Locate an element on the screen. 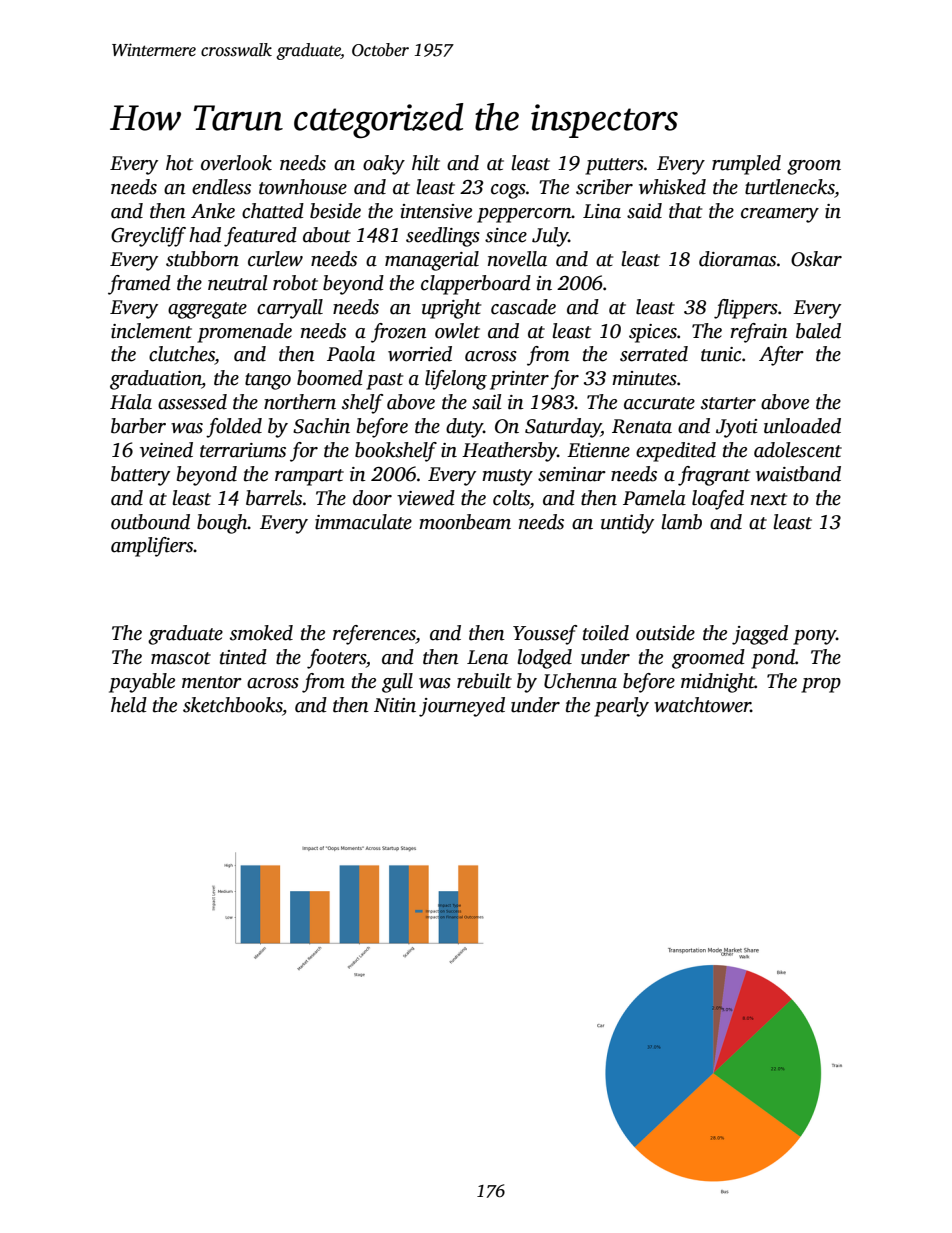  clapperboard is located at coordinates (476, 285).
